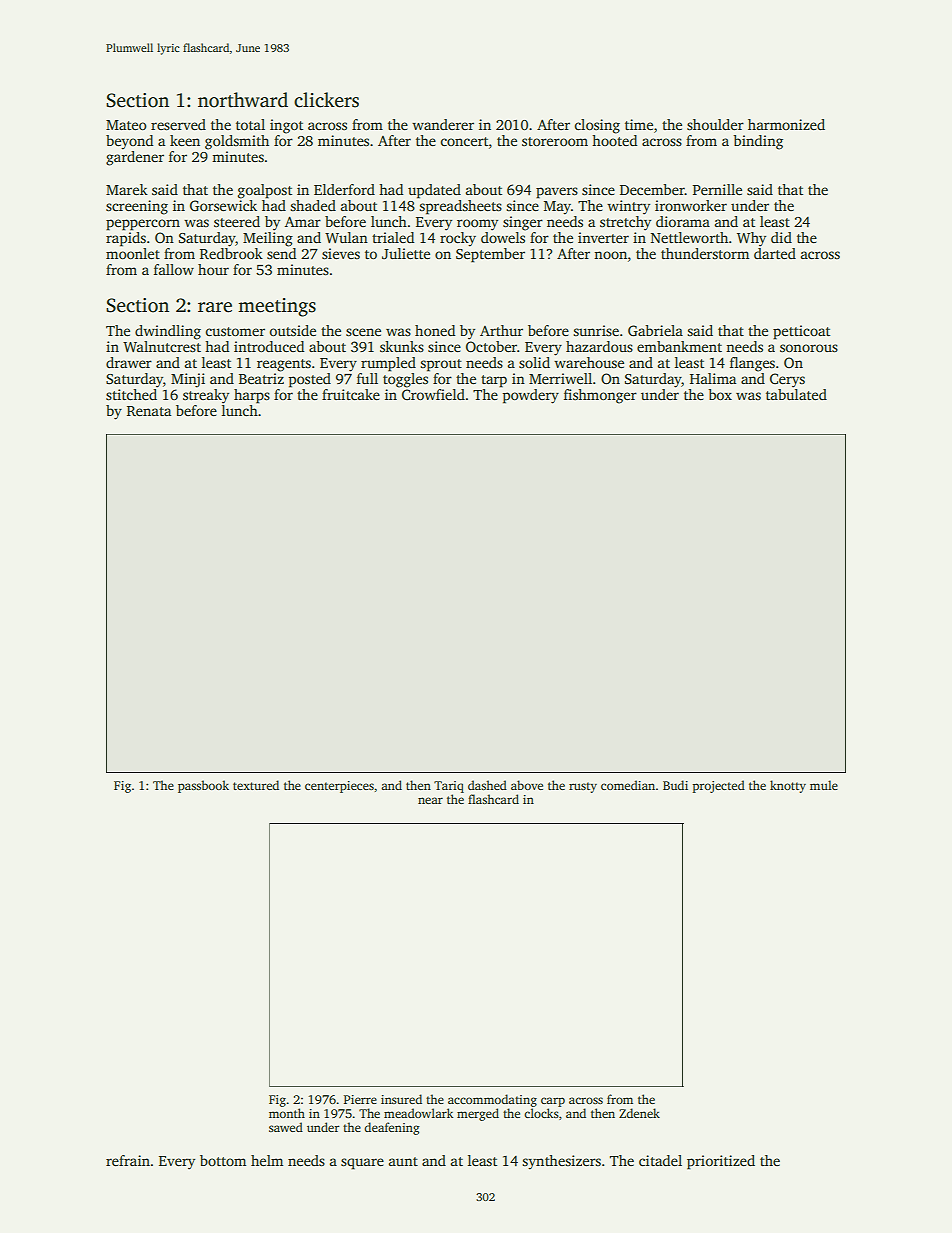 Image resolution: width=952 pixels, height=1233 pixels. Describe the element at coordinates (203, 786) in the screenshot. I see `passbook` at that location.
